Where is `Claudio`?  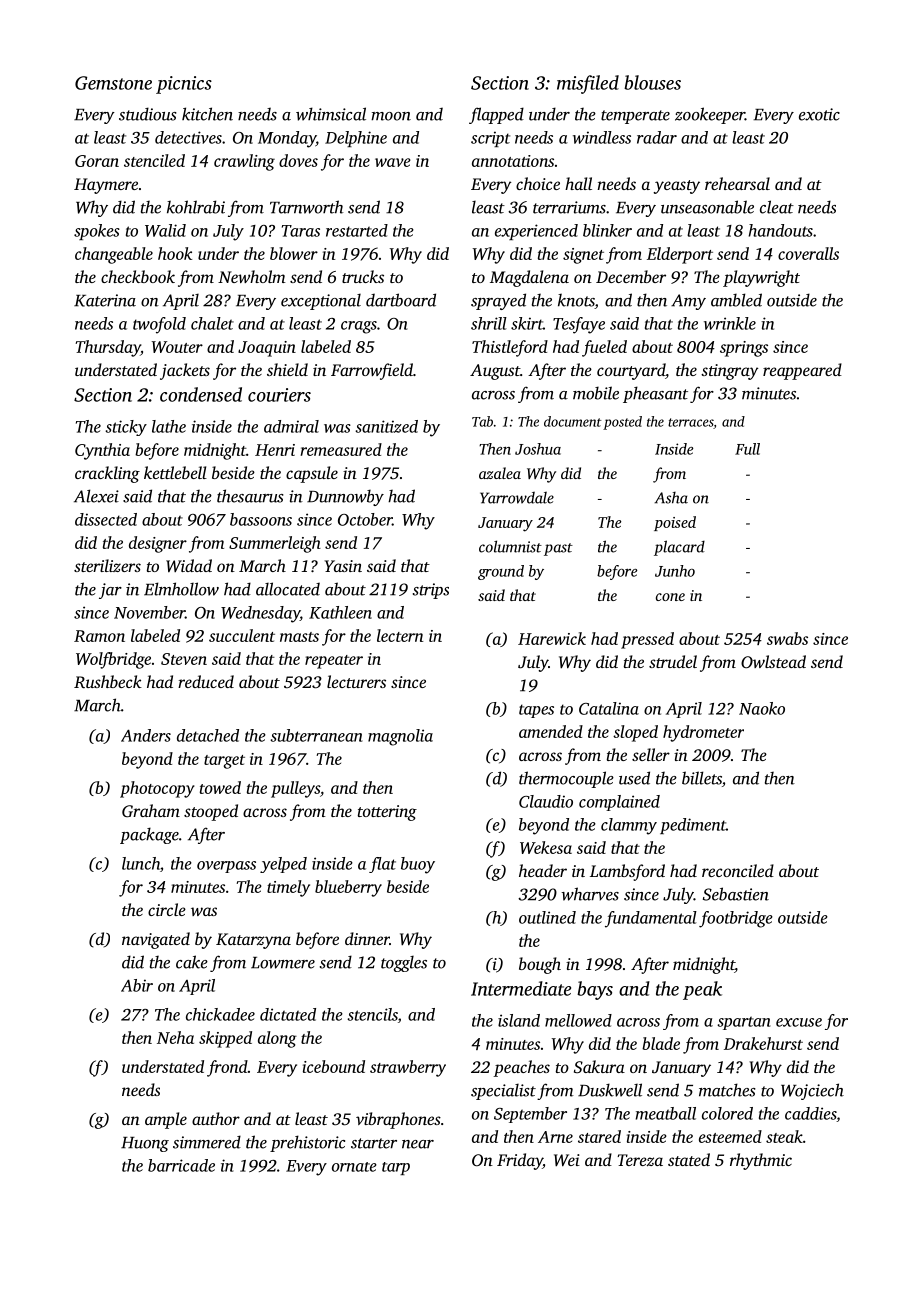 Claudio is located at coordinates (546, 801).
